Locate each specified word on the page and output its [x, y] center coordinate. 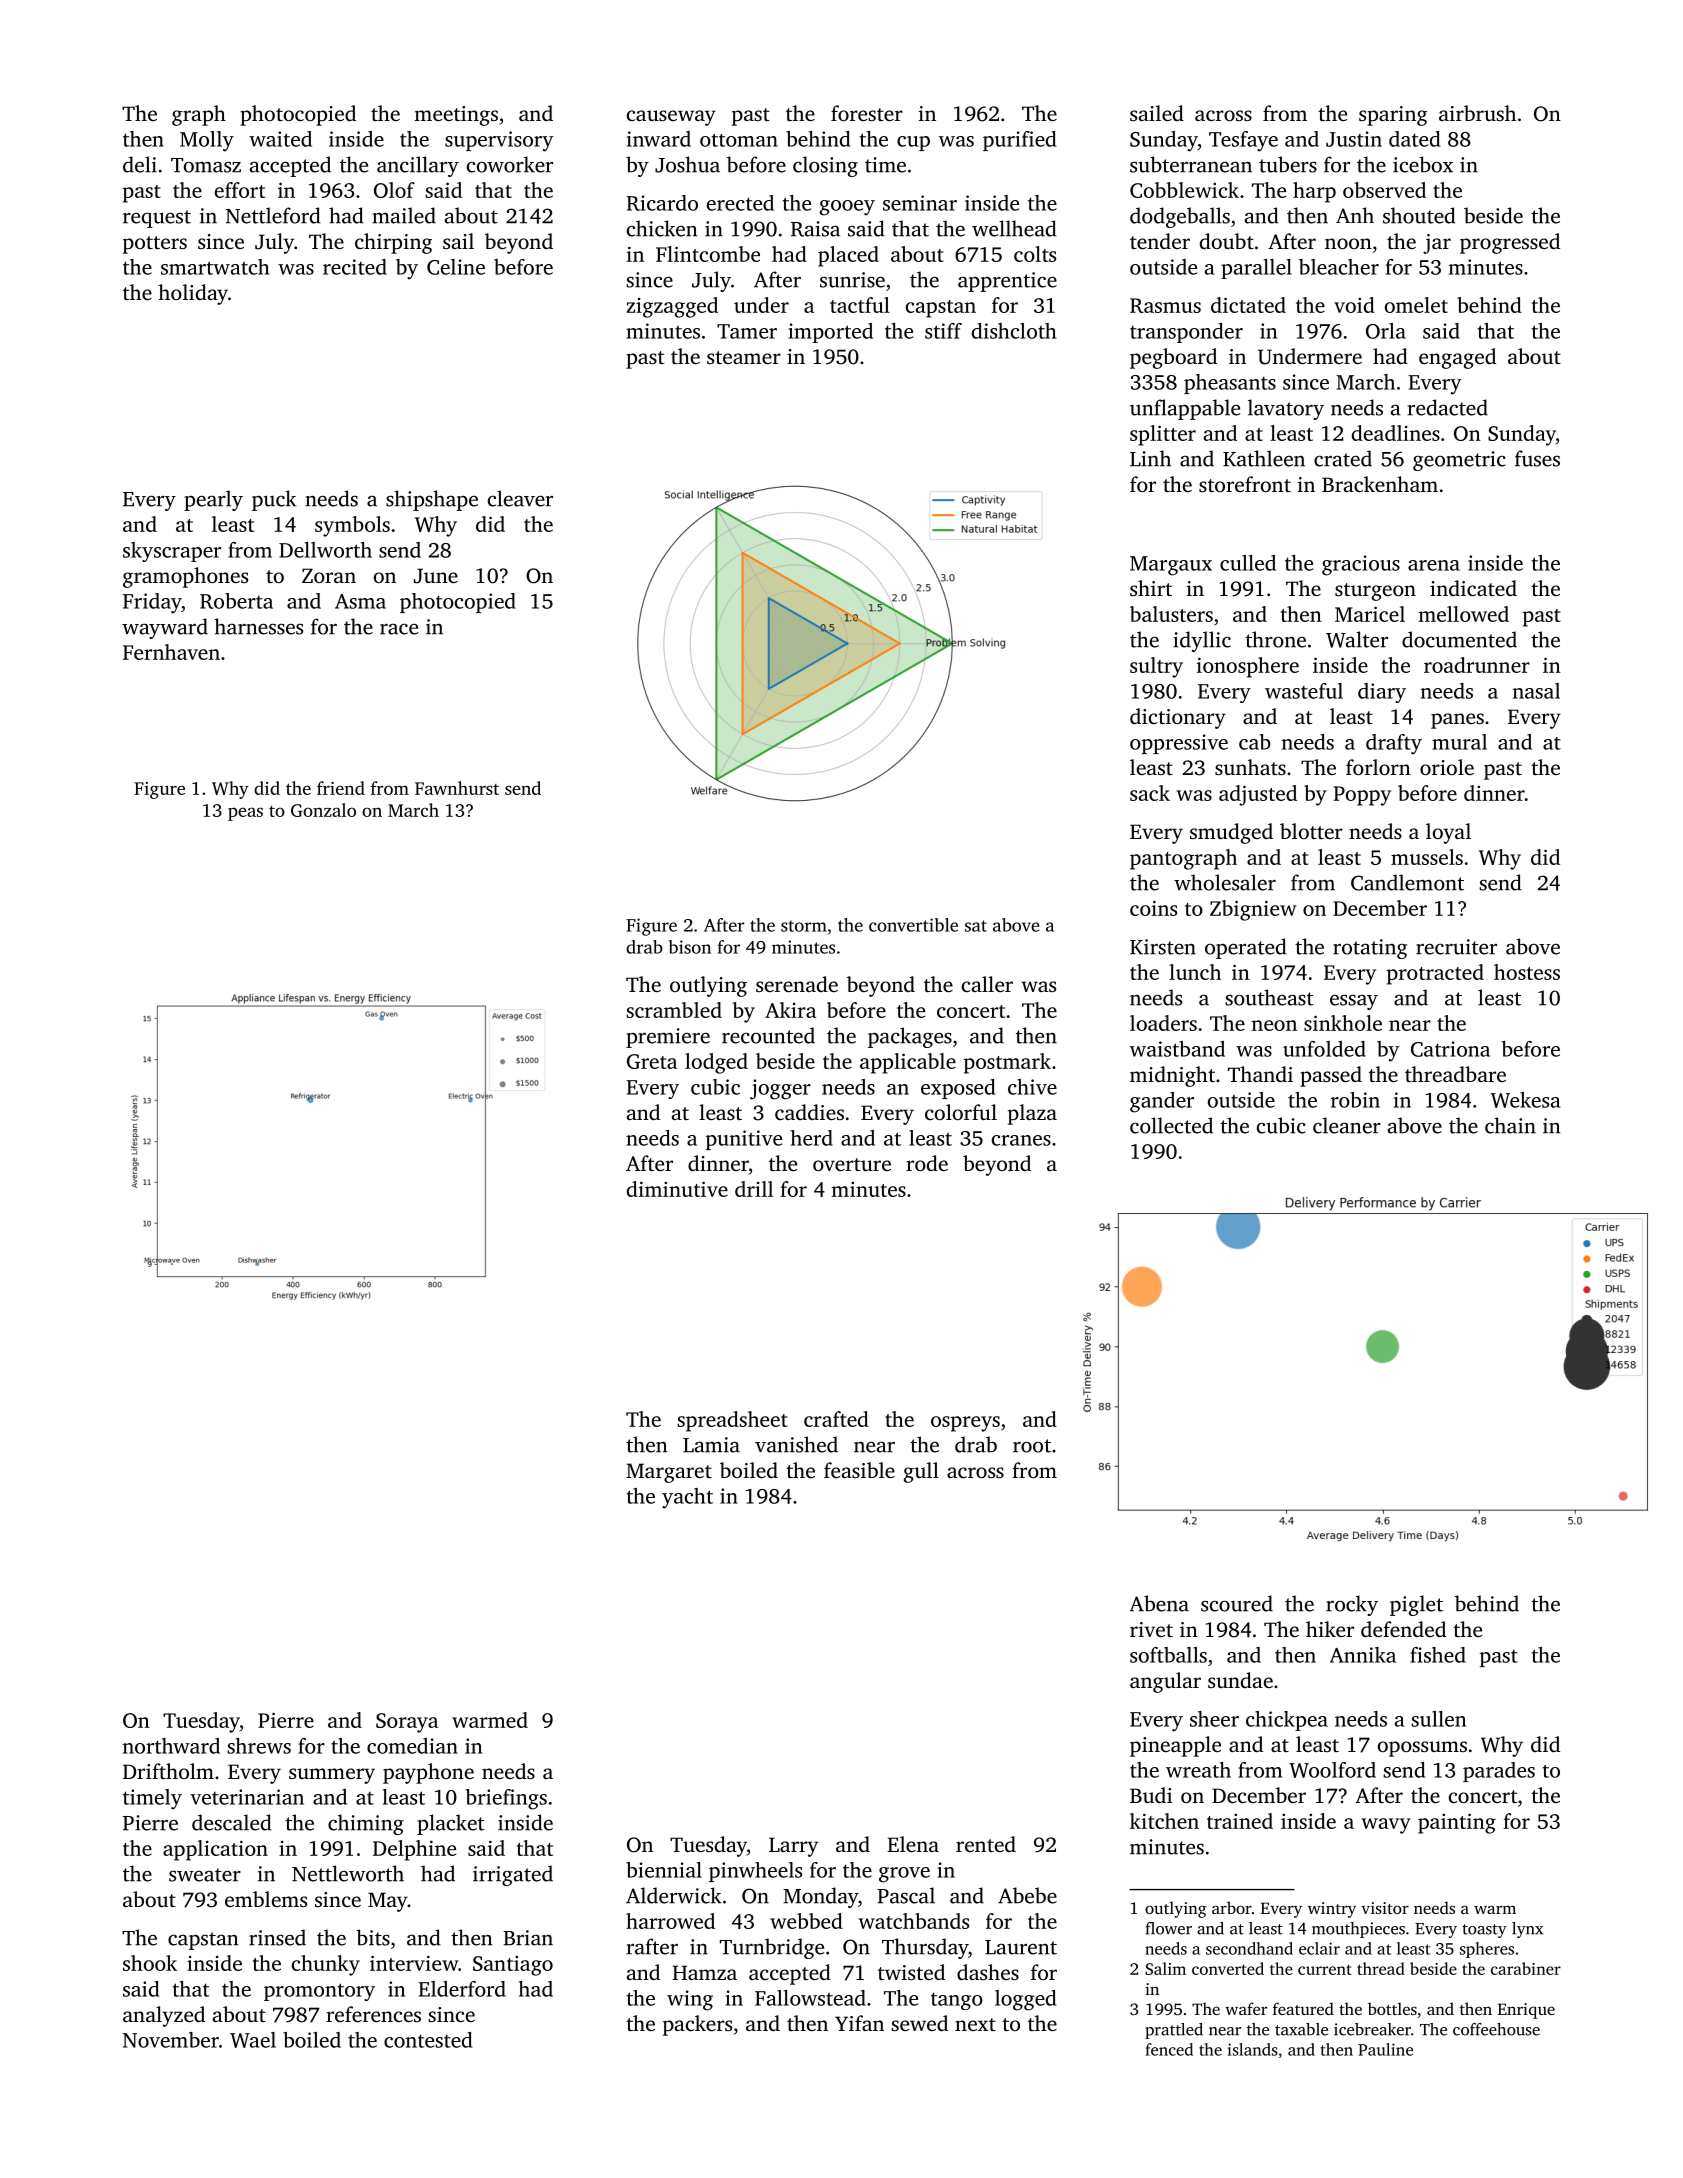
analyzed [164, 2016]
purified [1019, 141]
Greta [652, 1061]
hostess [1527, 972]
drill [754, 1189]
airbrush [1477, 113]
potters [155, 245]
